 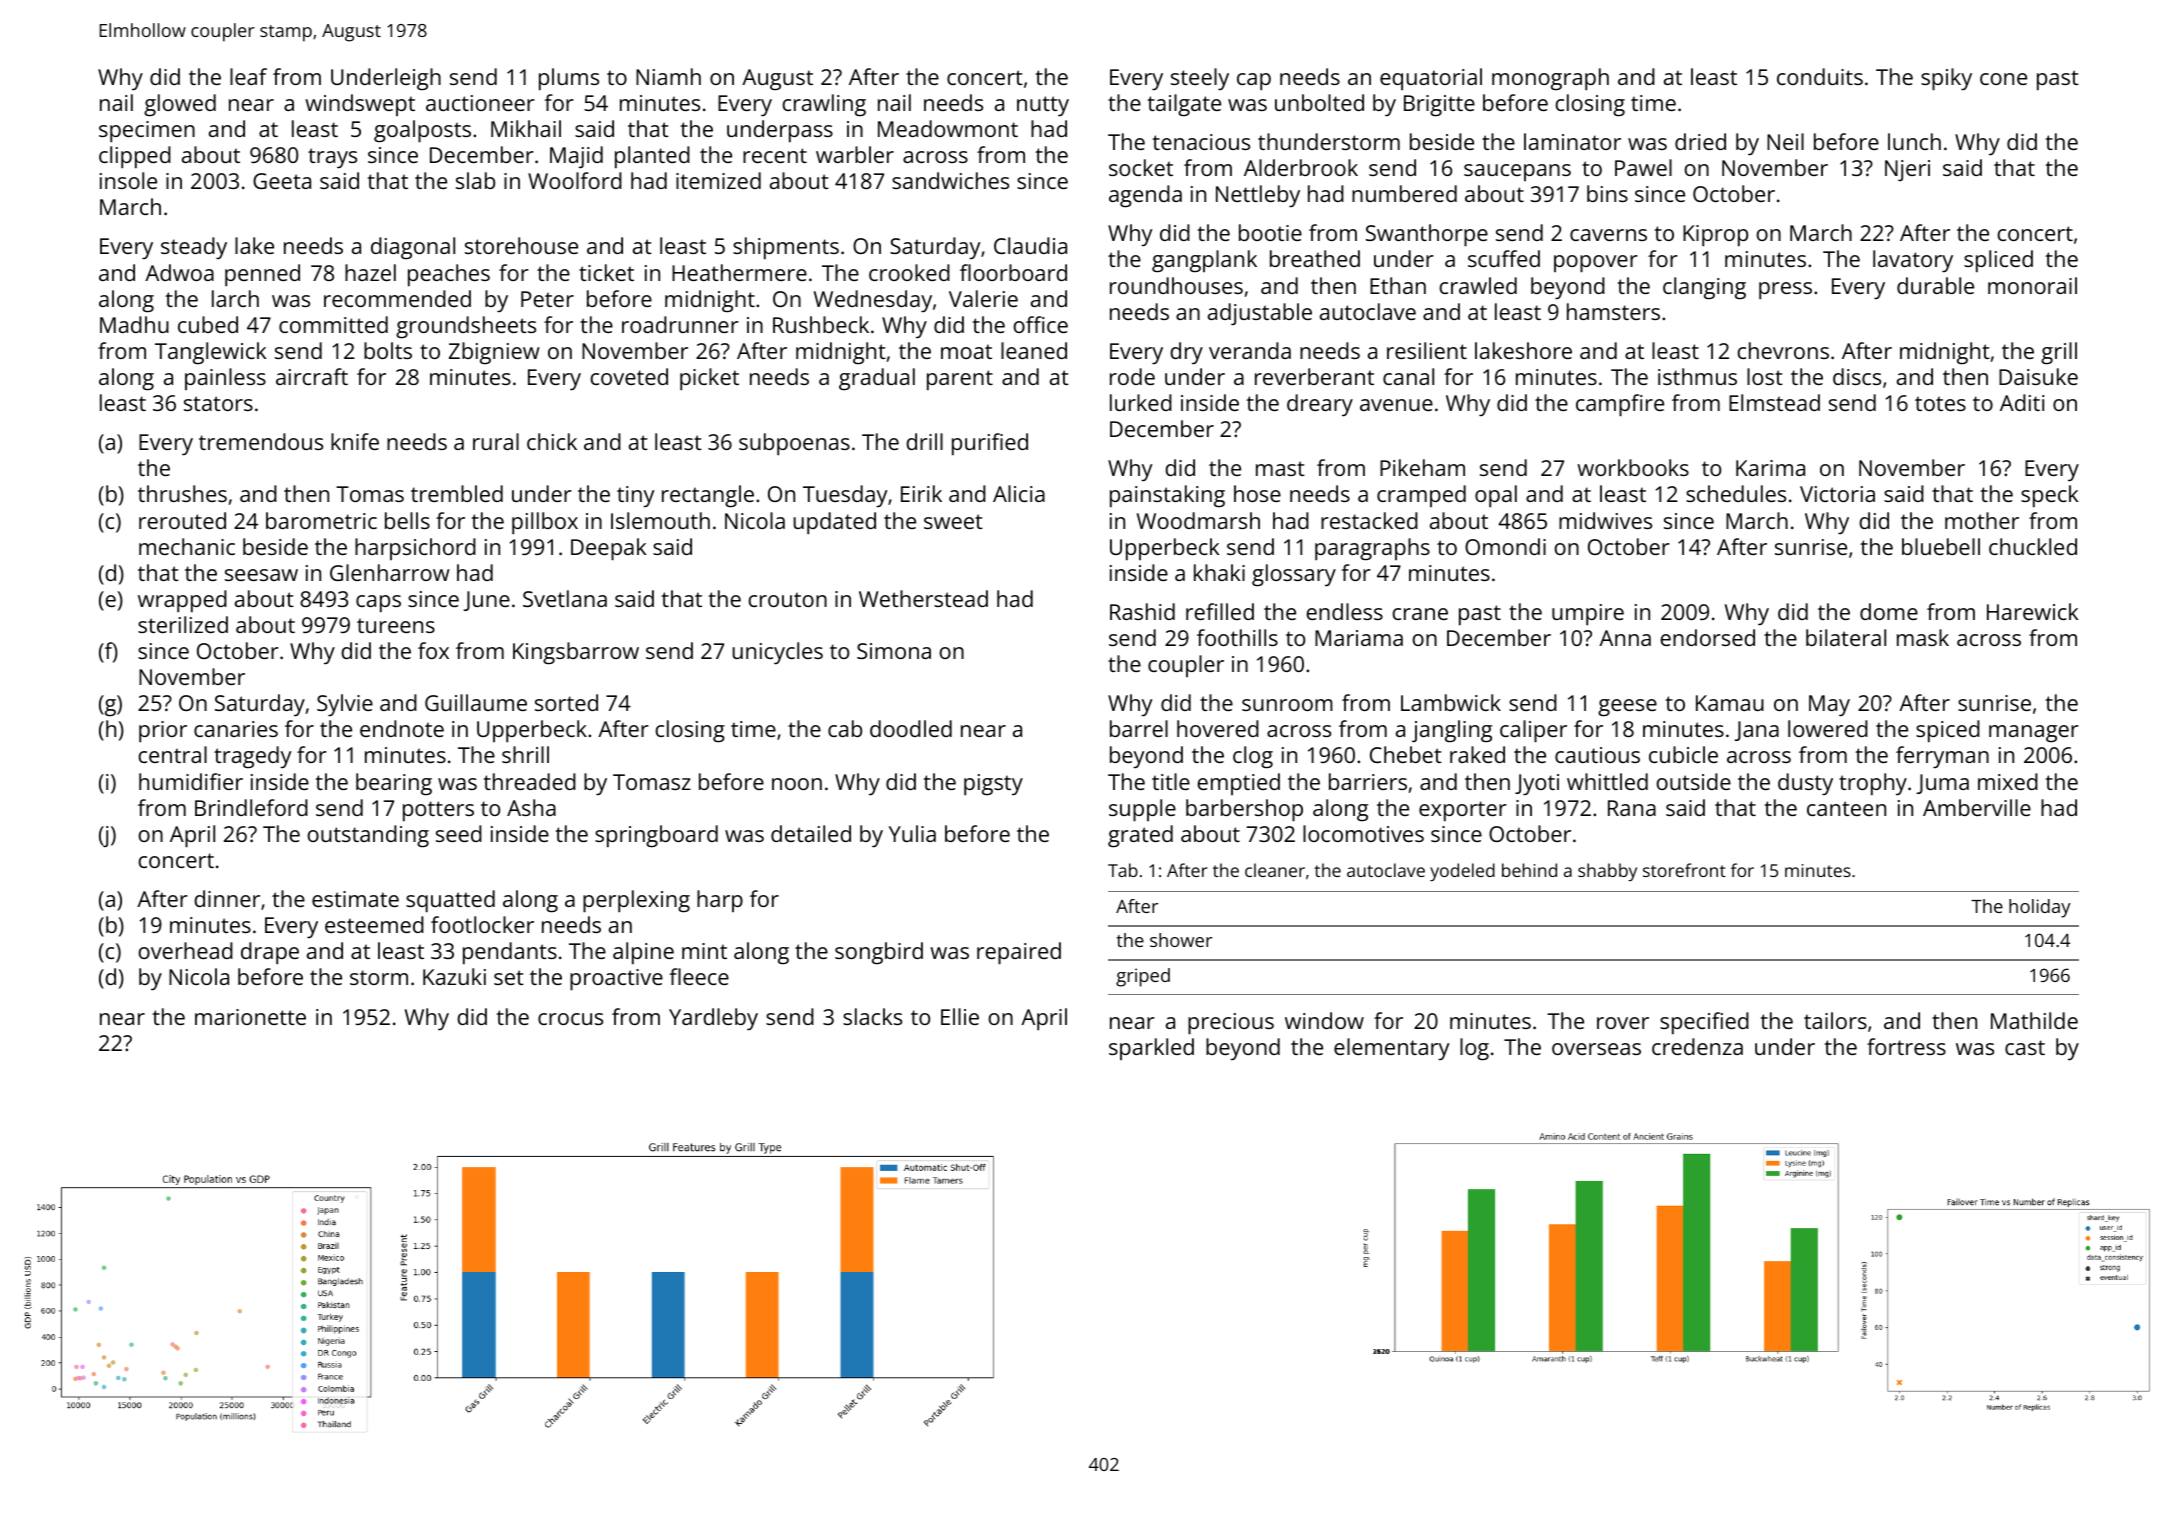 What do you see at coordinates (777, 653) in the page?
I see `unicycles` at bounding box center [777, 653].
